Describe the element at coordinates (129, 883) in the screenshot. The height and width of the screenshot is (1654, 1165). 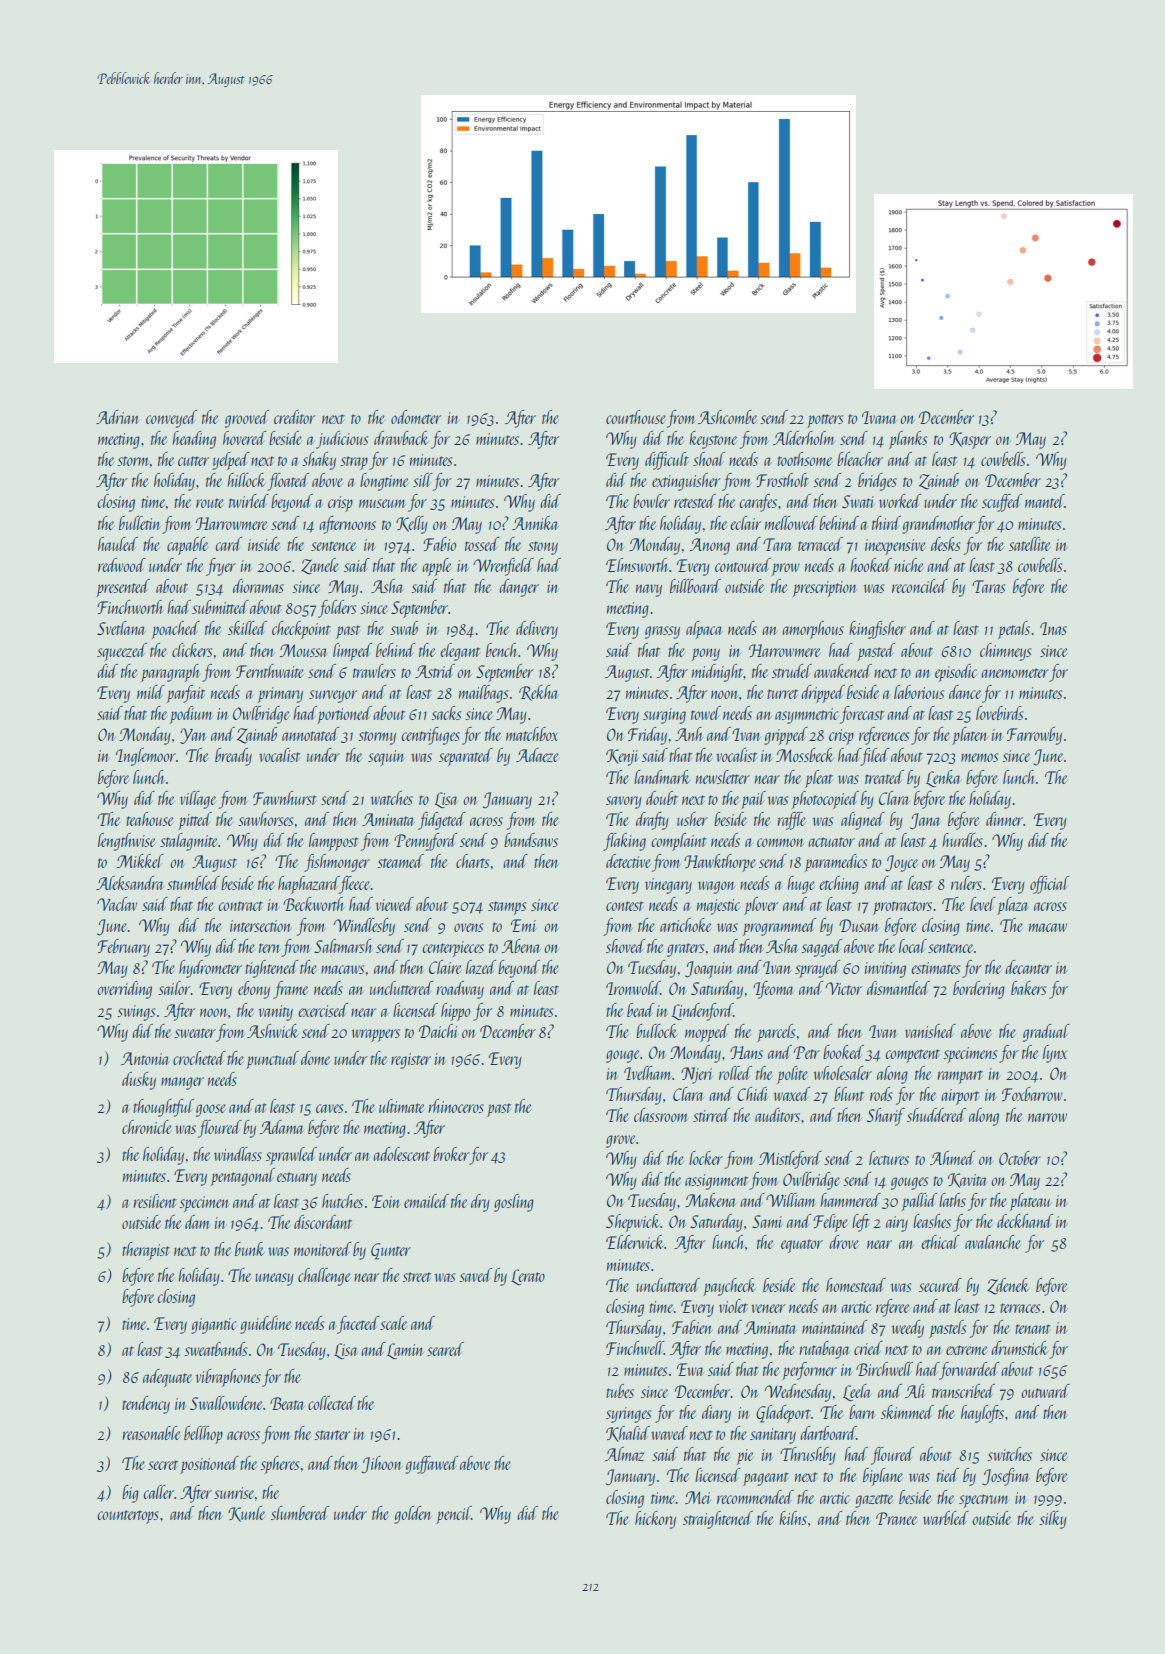
I see `Aleksandra` at that location.
